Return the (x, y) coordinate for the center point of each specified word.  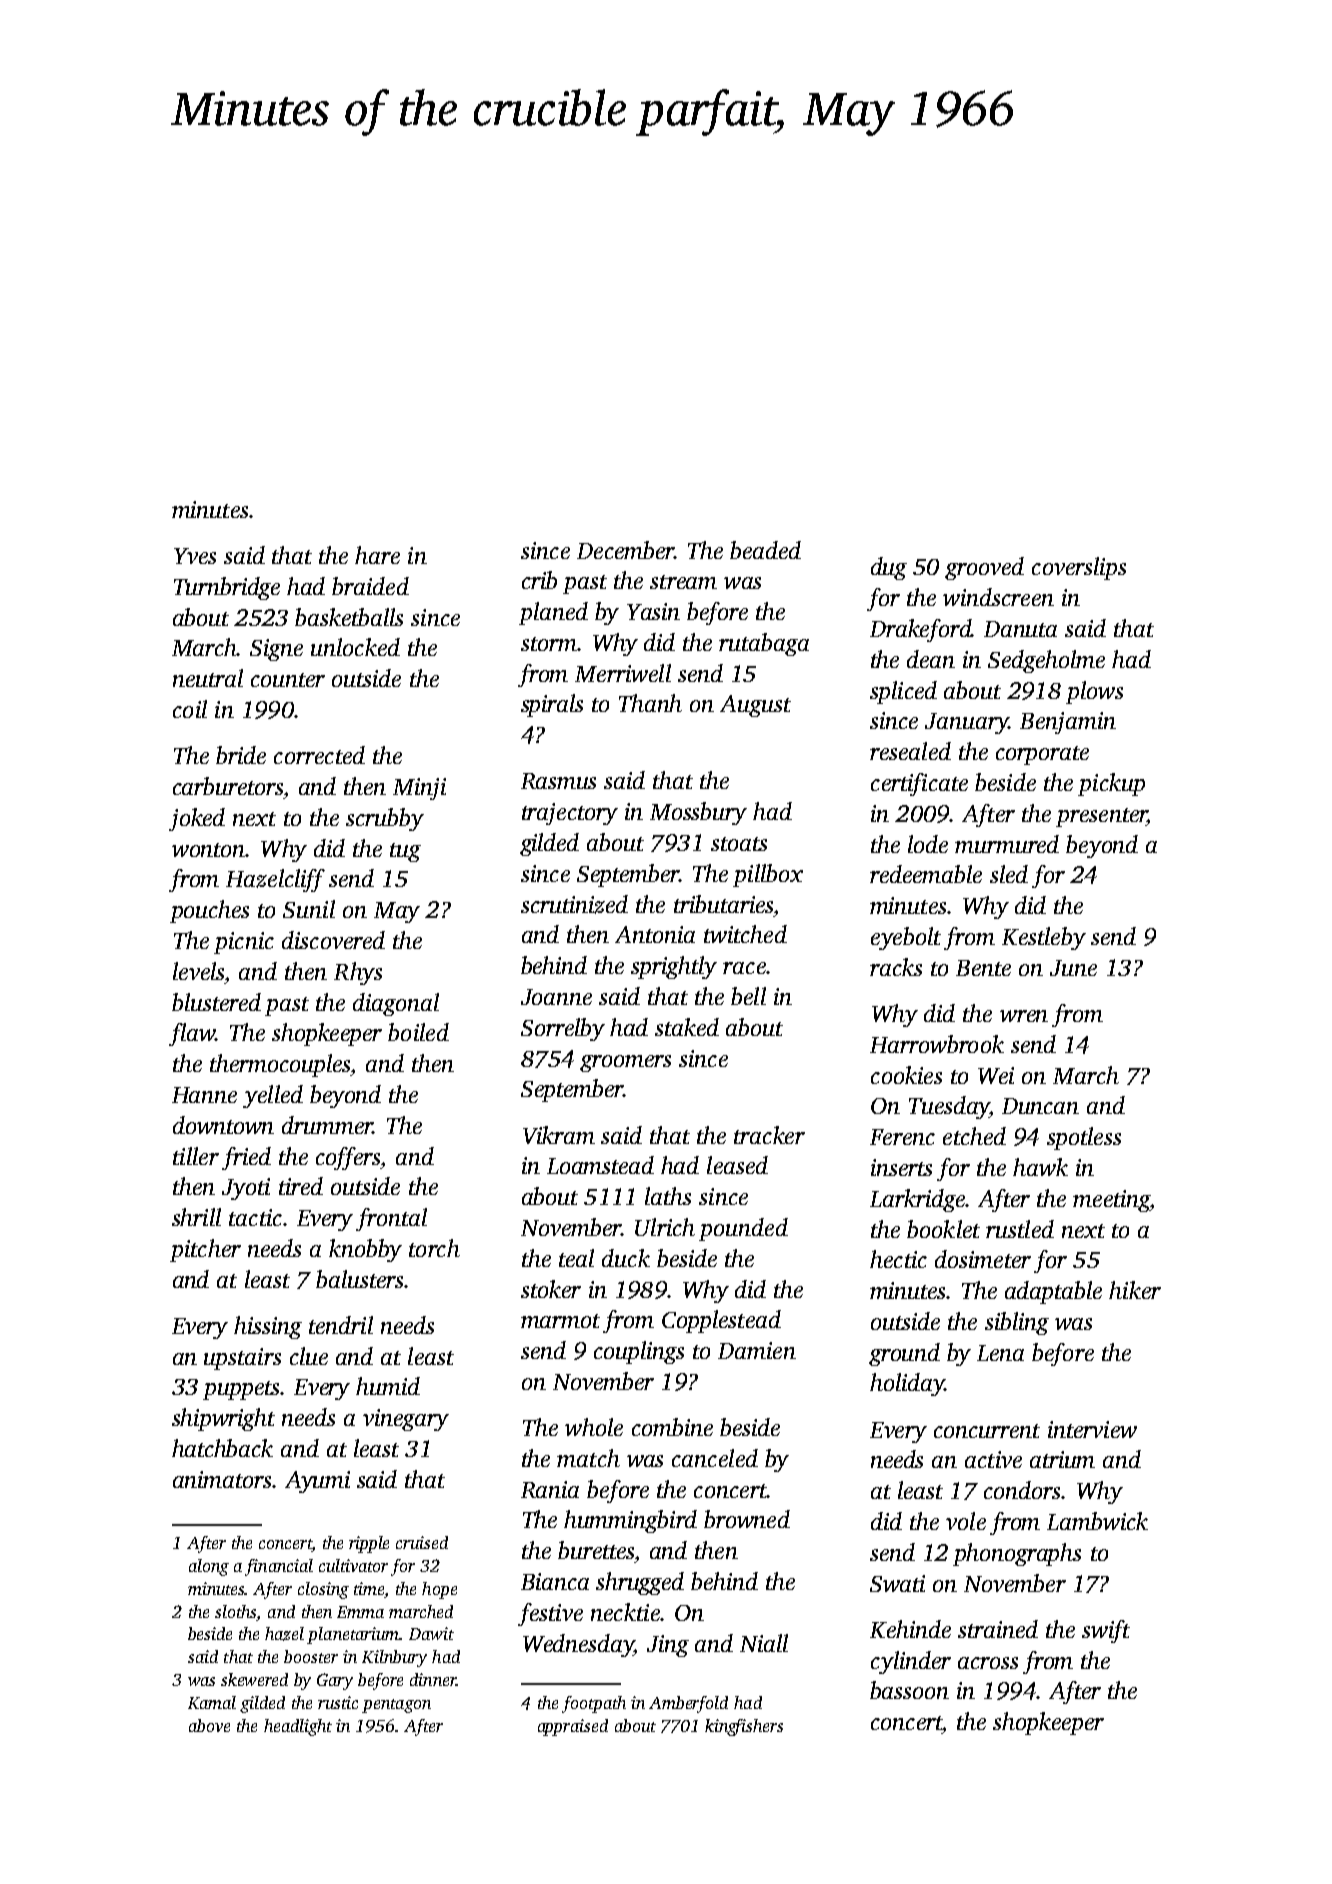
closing (323, 1590)
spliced (903, 692)
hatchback (222, 1448)
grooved (984, 568)
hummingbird (630, 1521)
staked (687, 1027)
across (988, 1663)
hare (377, 555)
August (755, 706)
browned (747, 1519)
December (625, 550)
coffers (348, 1158)
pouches (209, 911)
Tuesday (949, 1107)
